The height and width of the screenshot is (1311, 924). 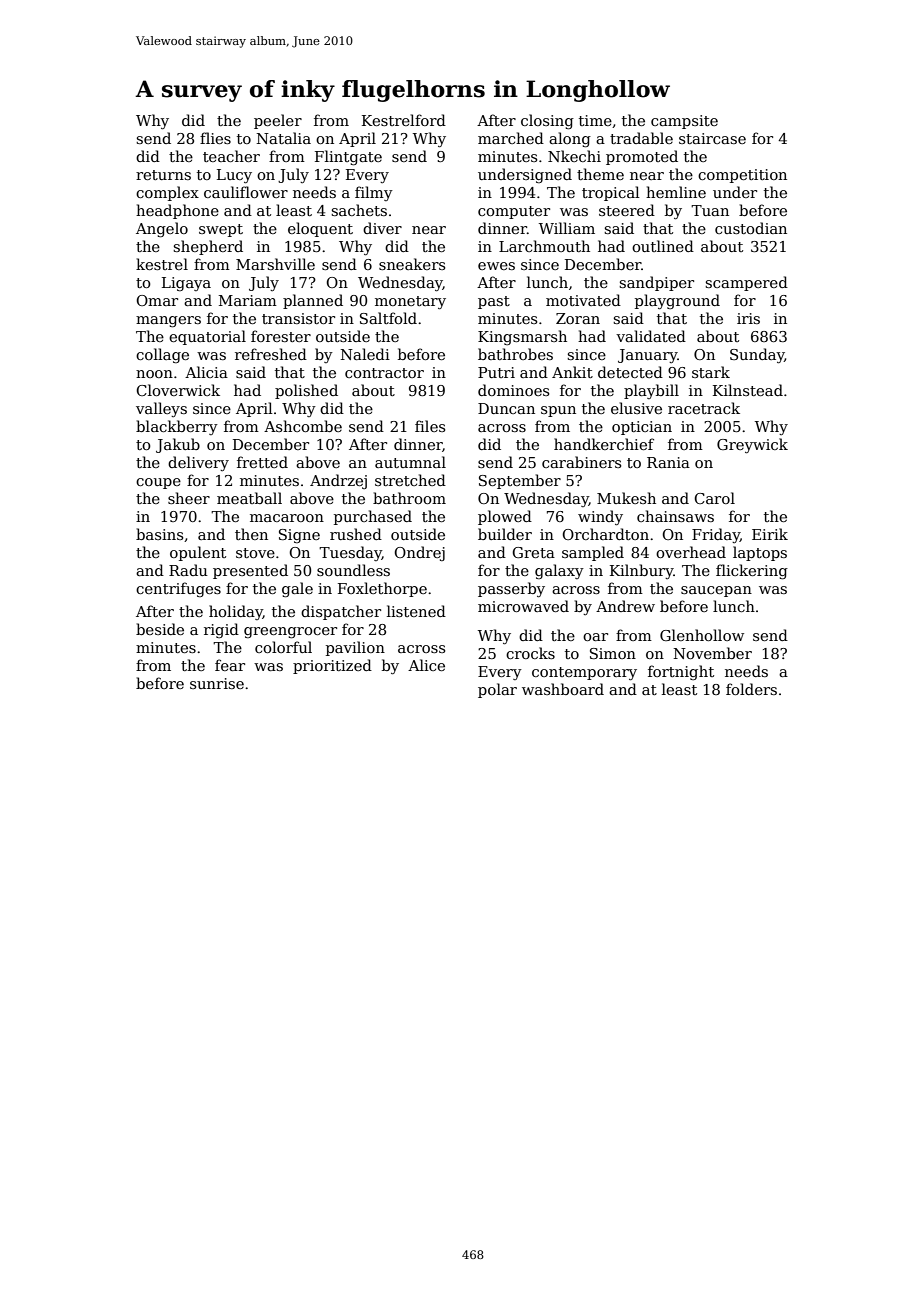 I want to click on ewes, so click(x=496, y=266).
